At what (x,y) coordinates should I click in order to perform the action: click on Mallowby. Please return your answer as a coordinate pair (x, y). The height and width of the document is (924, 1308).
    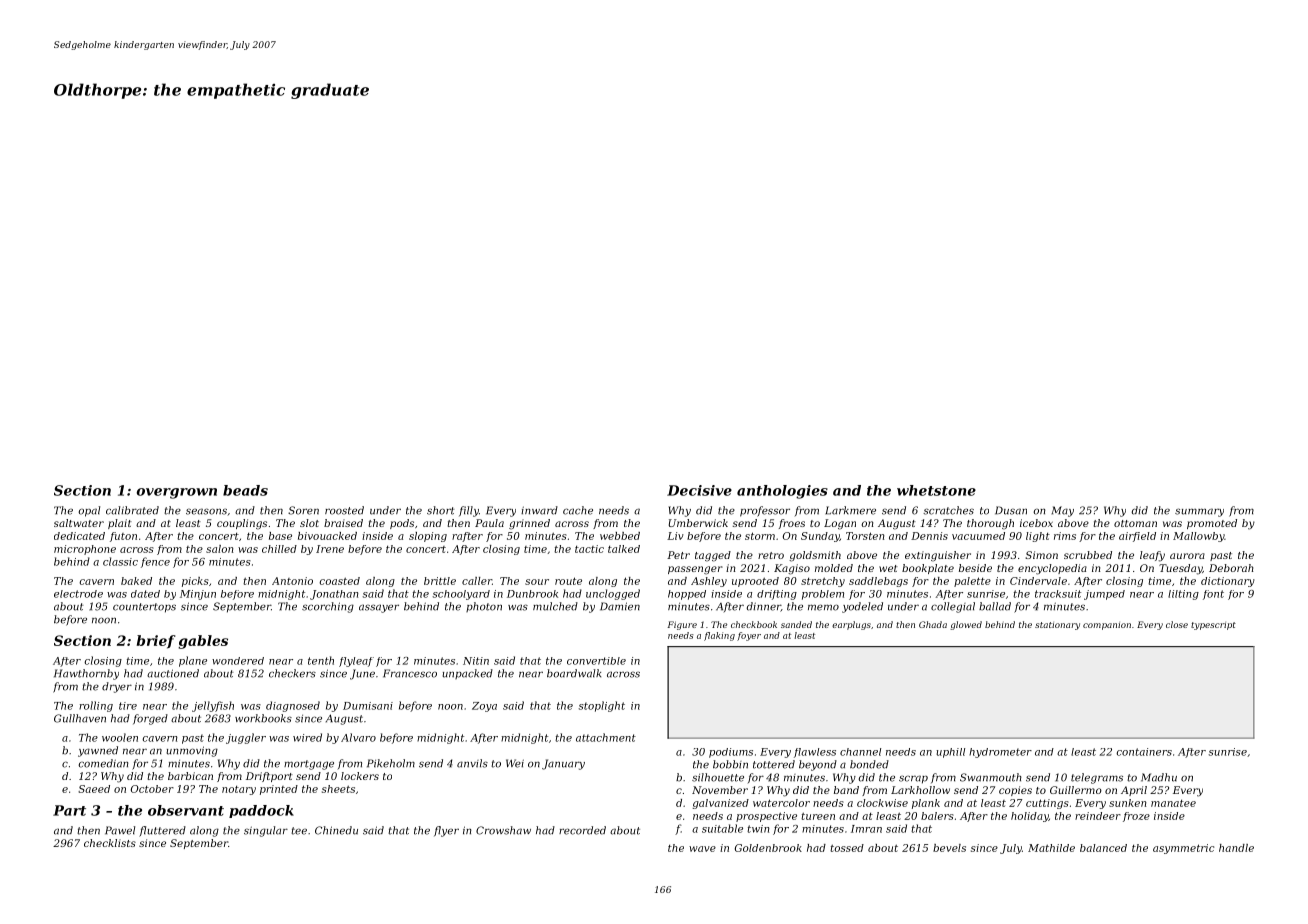
    Looking at the image, I should click on (1198, 537).
